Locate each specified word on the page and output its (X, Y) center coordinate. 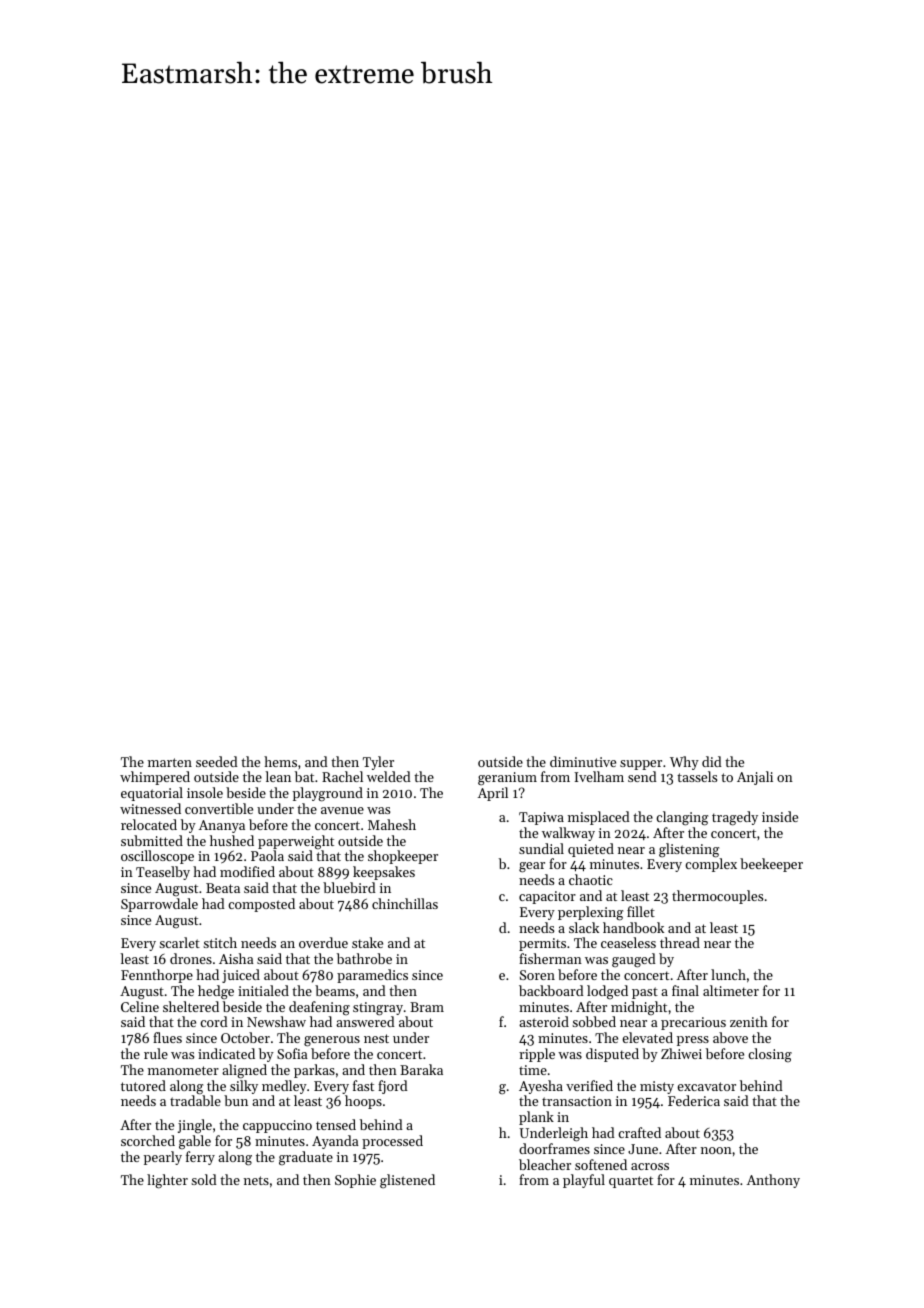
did (712, 761)
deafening (319, 1008)
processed (392, 1142)
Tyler (378, 763)
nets (256, 1180)
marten (170, 762)
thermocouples (717, 897)
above (730, 1037)
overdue (323, 942)
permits (542, 944)
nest (376, 1038)
